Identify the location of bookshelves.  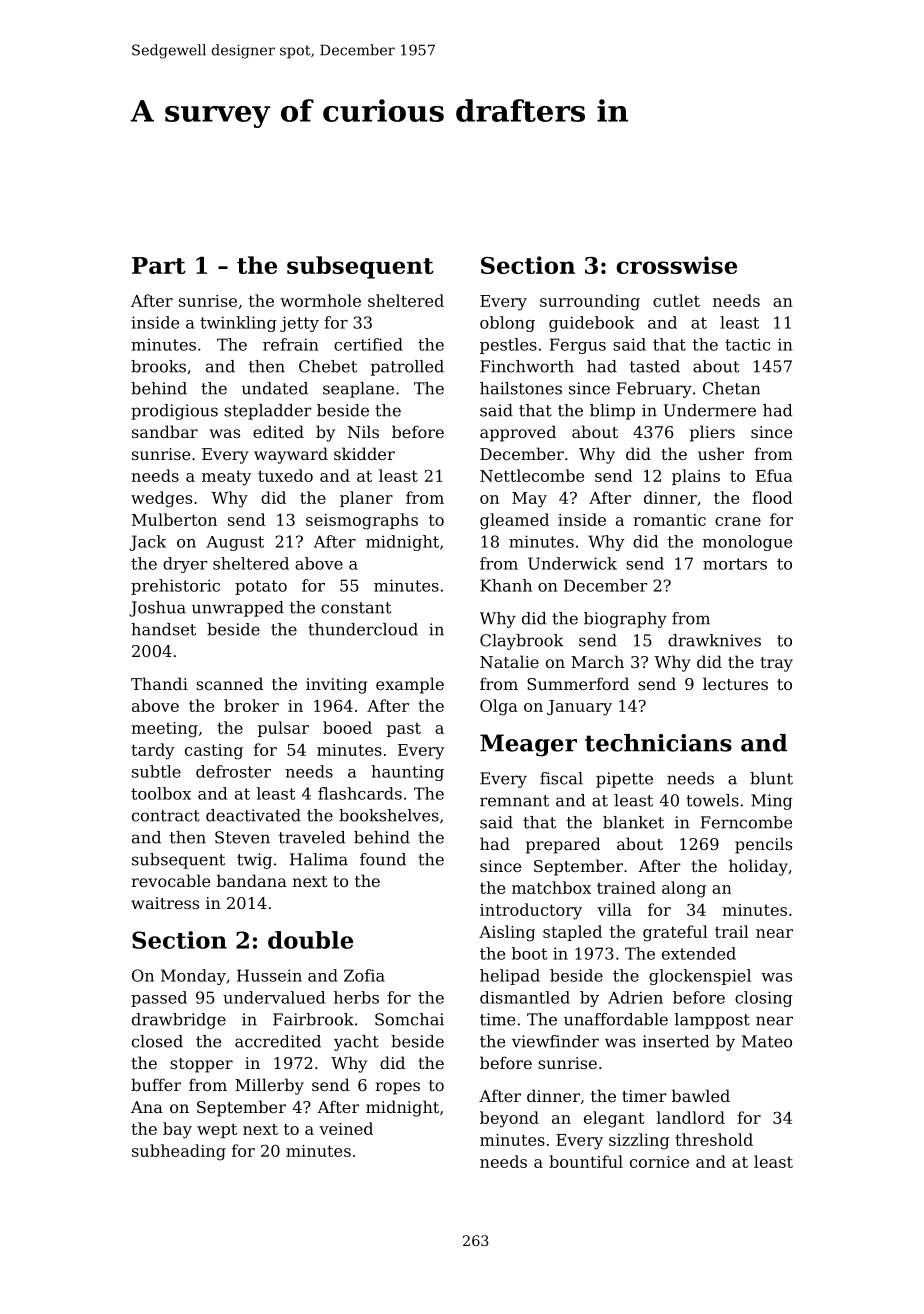
(389, 815).
